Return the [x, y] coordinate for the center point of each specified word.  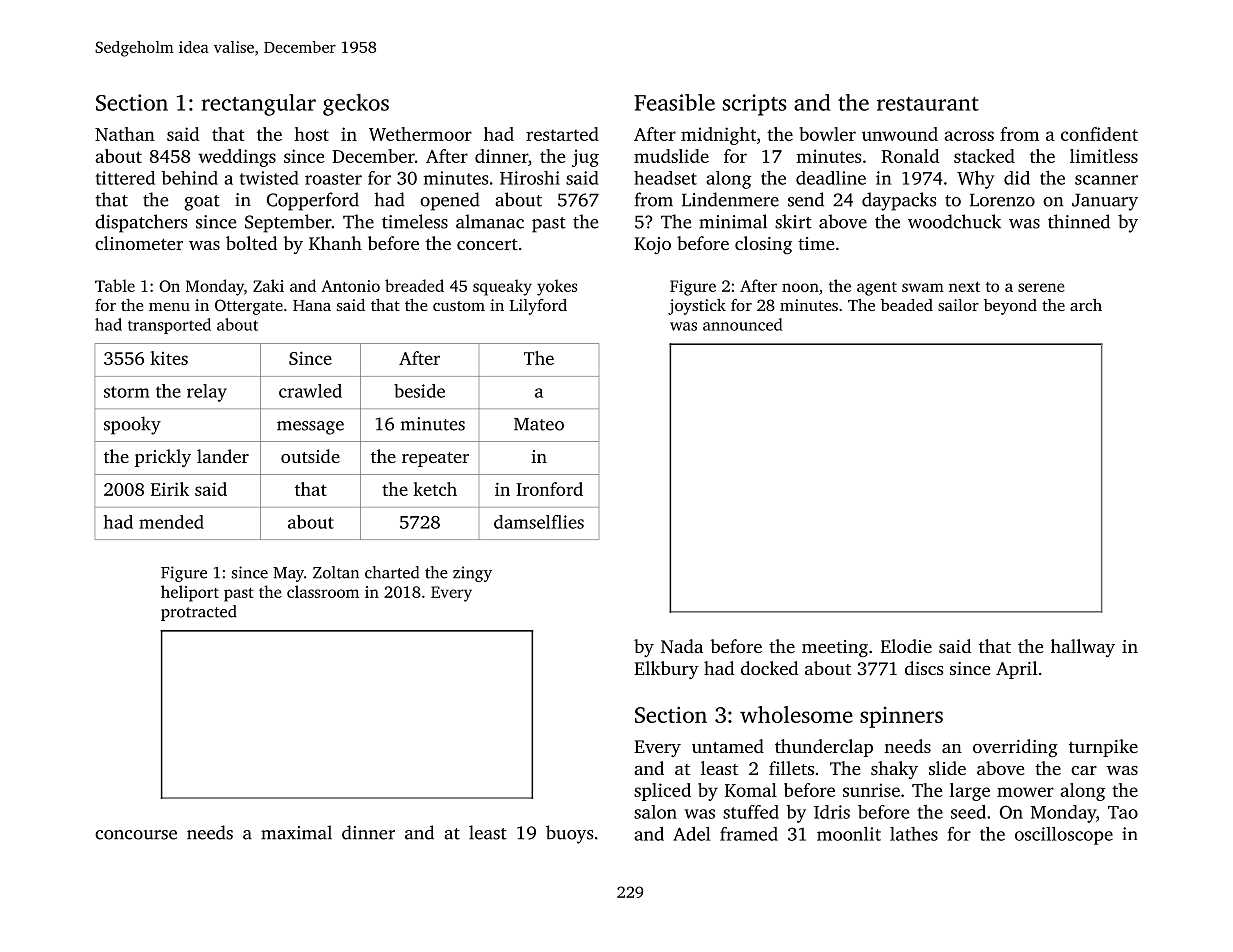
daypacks [899, 201]
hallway [1083, 648]
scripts [755, 105]
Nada [682, 646]
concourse [136, 835]
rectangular [258, 105]
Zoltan [336, 572]
